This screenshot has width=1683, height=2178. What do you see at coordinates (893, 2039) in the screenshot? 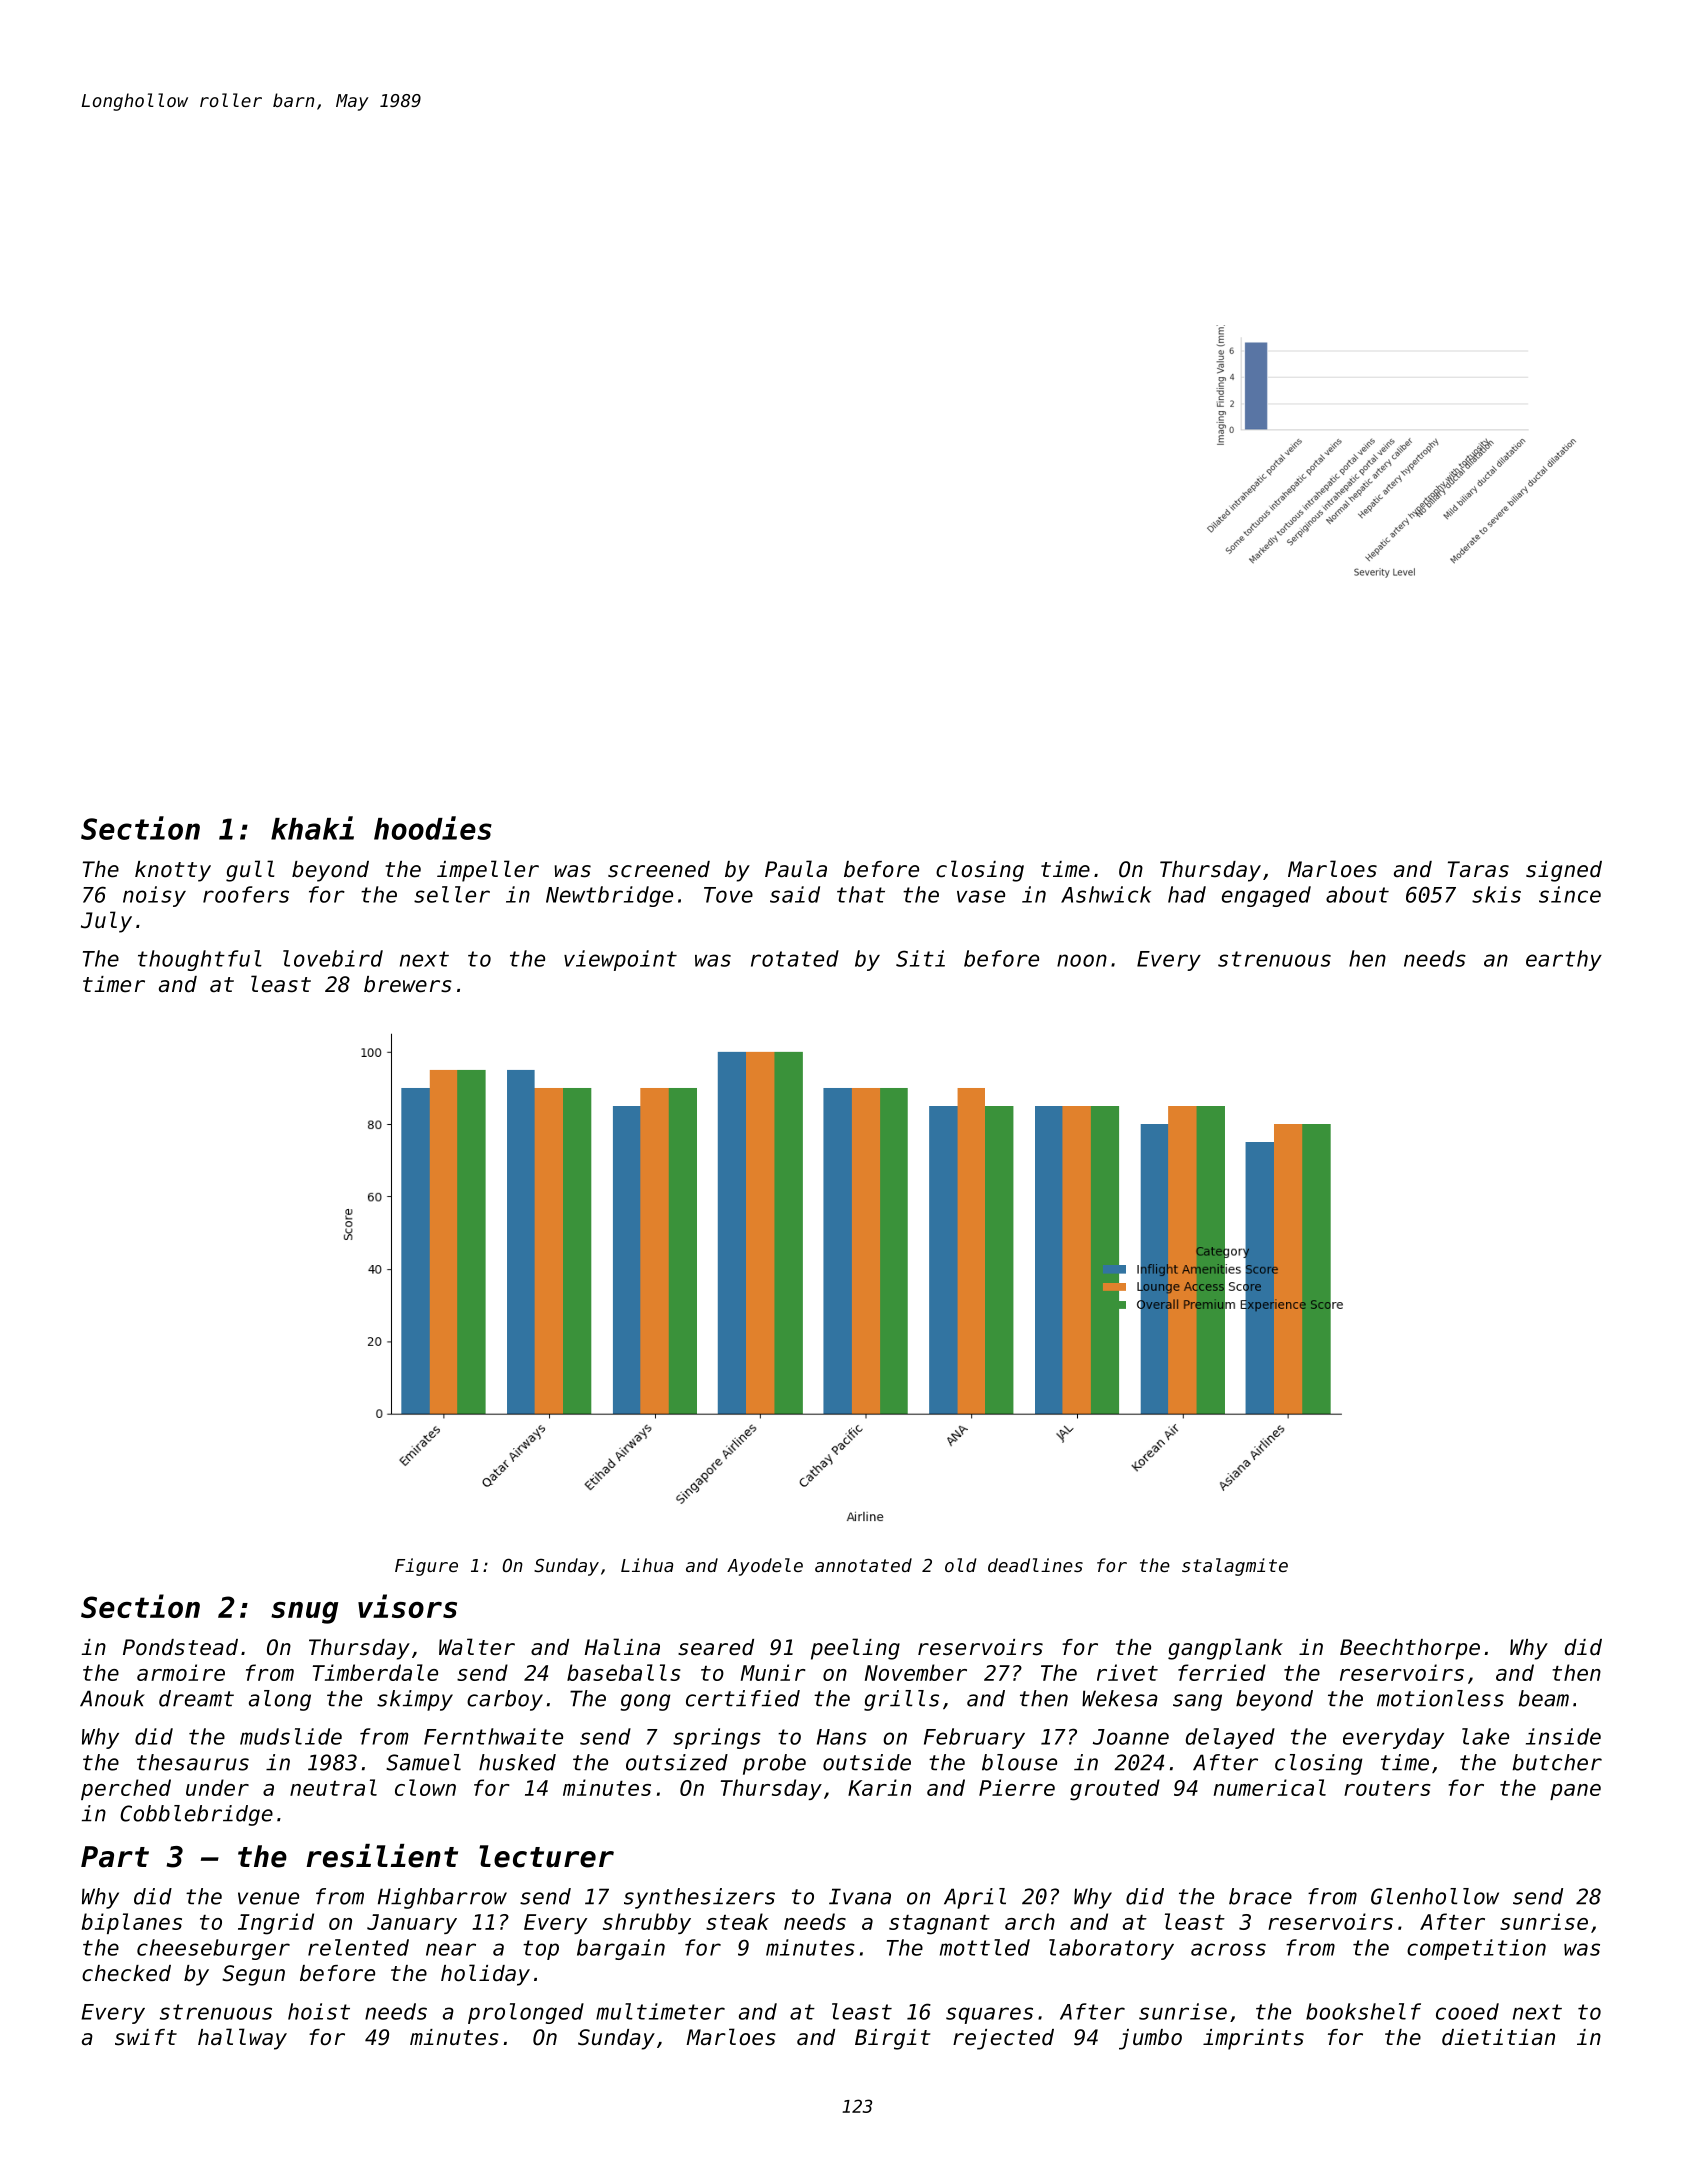
I see `Birgit` at bounding box center [893, 2039].
